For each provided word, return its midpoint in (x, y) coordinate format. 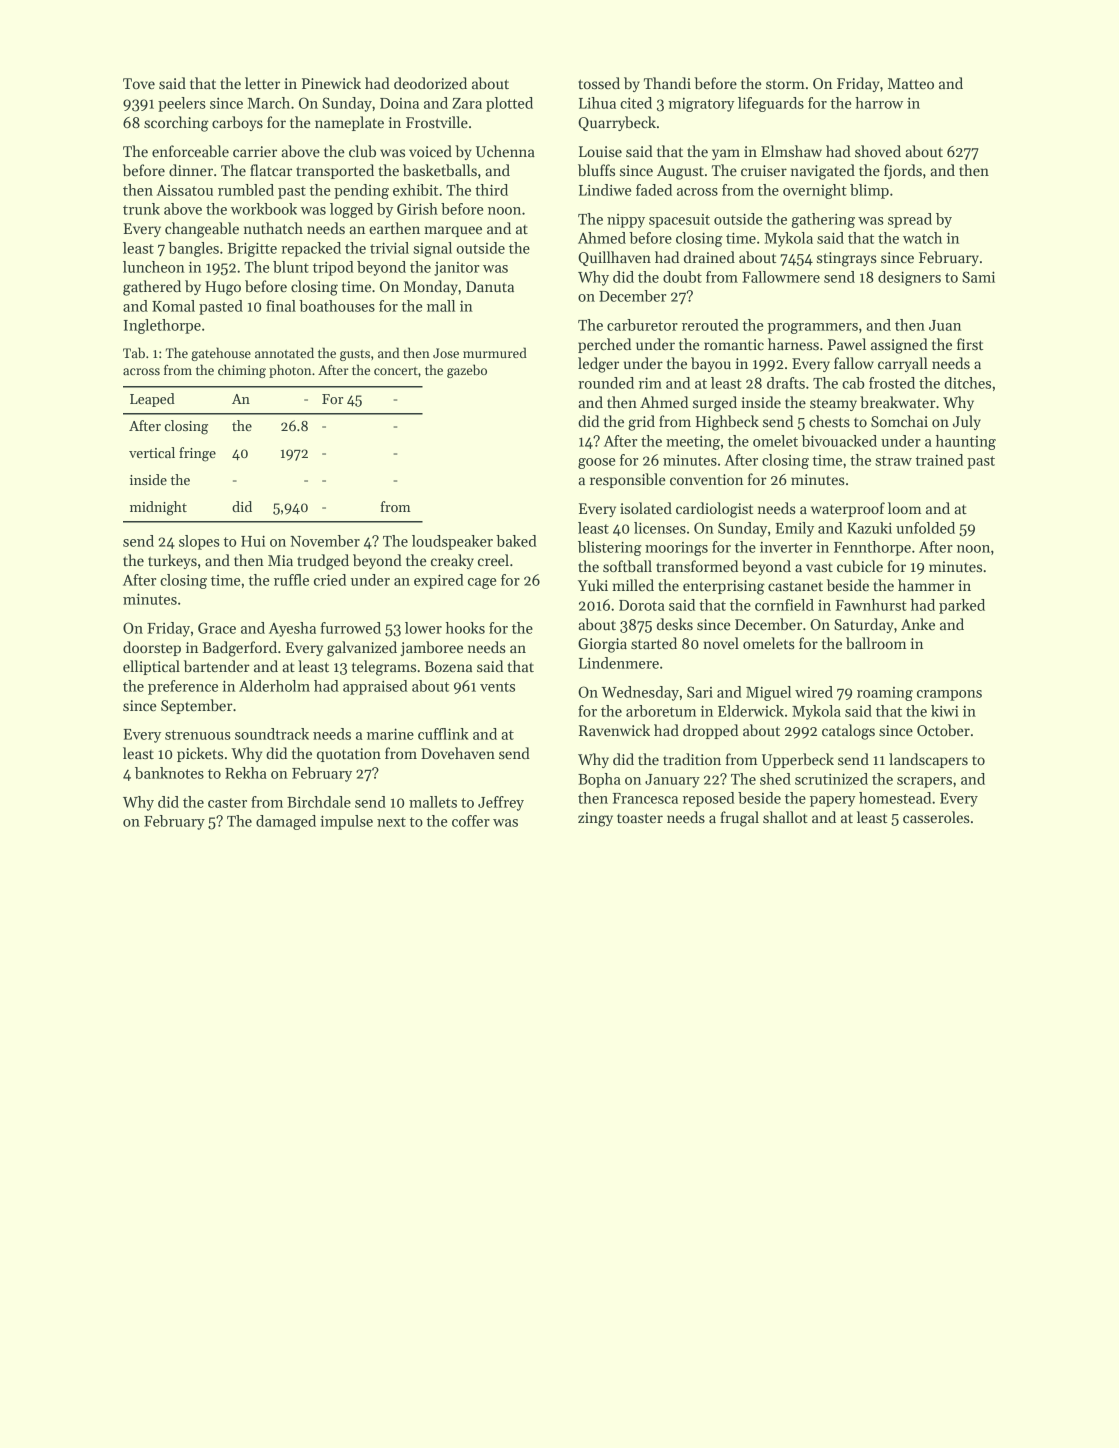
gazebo (467, 371)
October (943, 730)
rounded (606, 383)
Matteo (911, 83)
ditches (967, 383)
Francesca (645, 798)
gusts (355, 355)
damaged (286, 822)
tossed (599, 83)
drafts (786, 383)
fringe (197, 454)
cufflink (443, 734)
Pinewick (331, 83)
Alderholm (274, 686)
